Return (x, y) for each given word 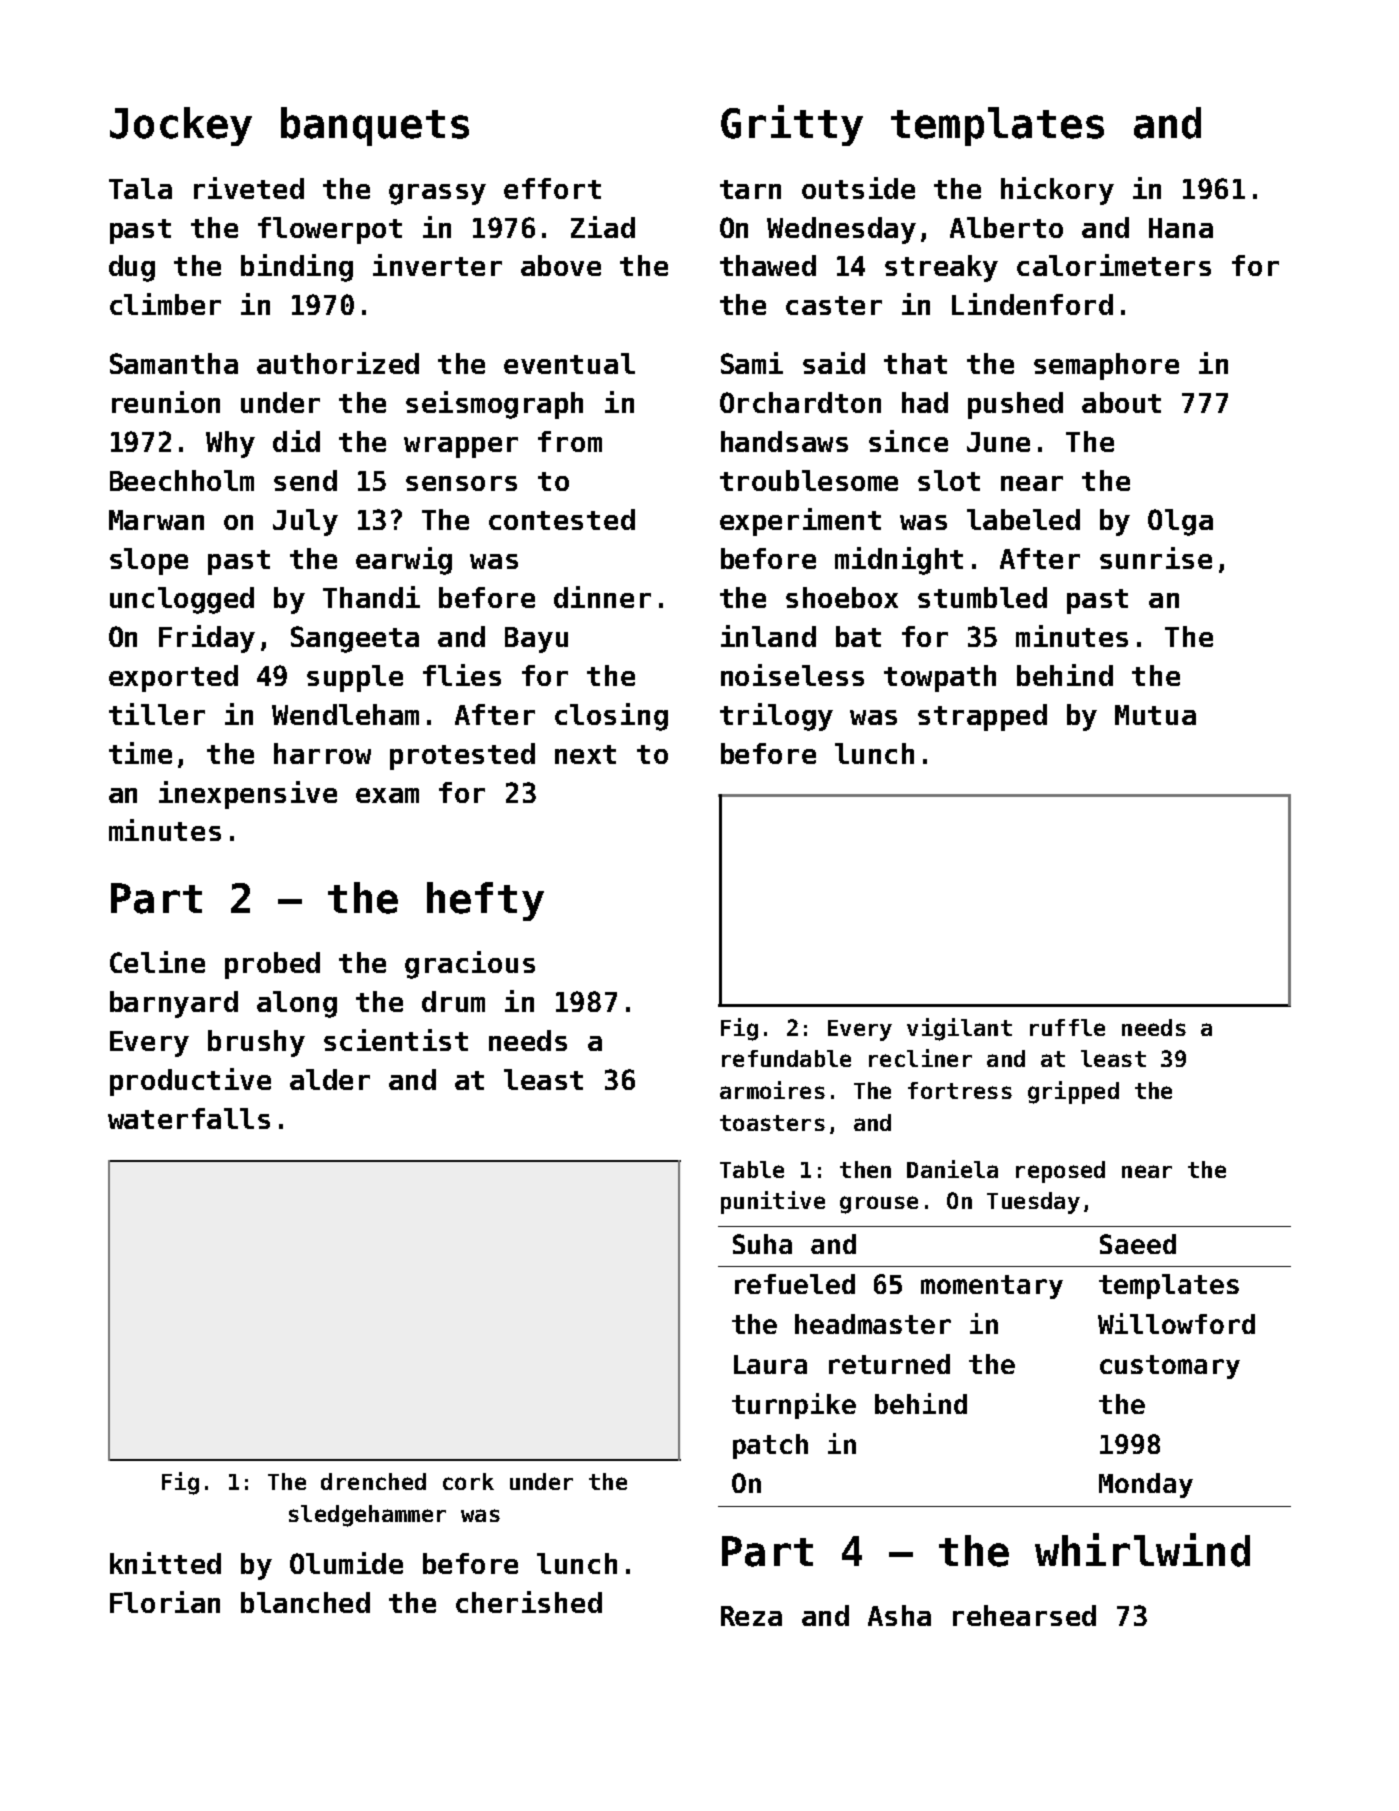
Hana (1181, 228)
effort (552, 188)
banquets (375, 126)
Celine (157, 962)
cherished (529, 1602)
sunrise (1156, 558)
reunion (166, 402)
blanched (305, 1602)
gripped (1073, 1092)
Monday (1146, 1485)
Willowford (1176, 1323)
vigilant (959, 1029)
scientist (396, 1040)
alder (330, 1079)
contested (562, 519)
